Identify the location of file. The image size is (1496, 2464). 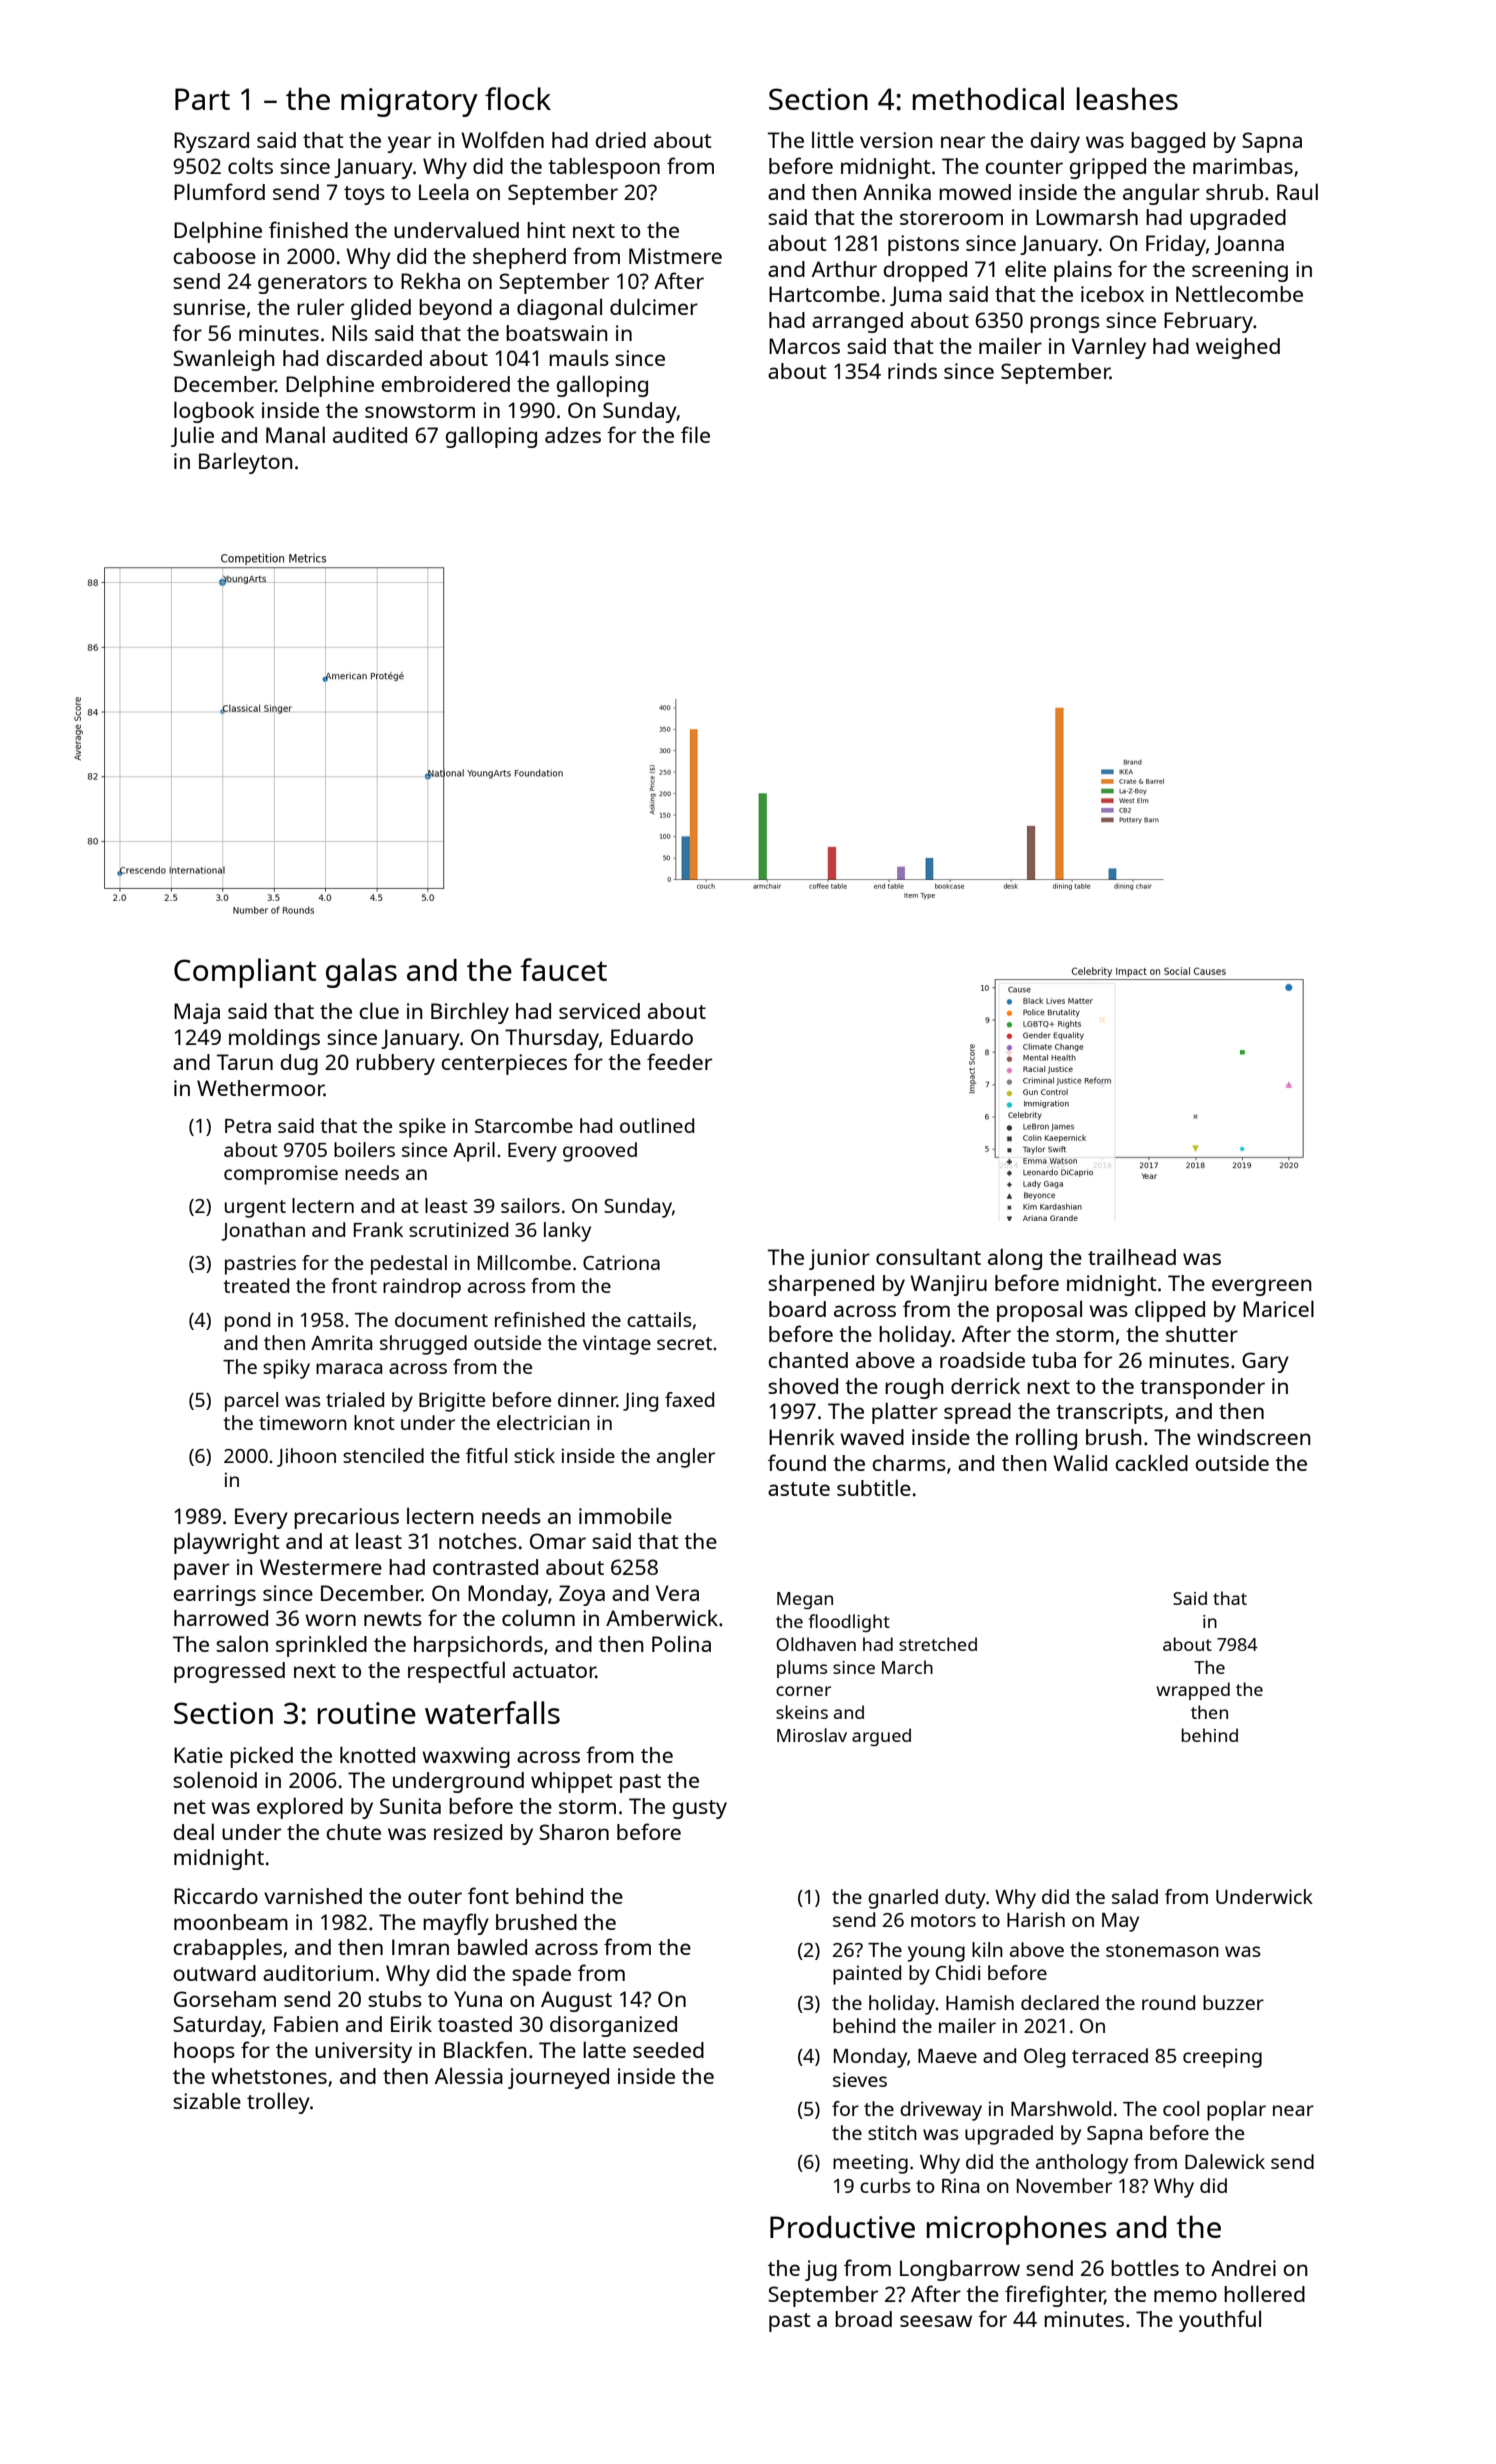
(695, 434).
